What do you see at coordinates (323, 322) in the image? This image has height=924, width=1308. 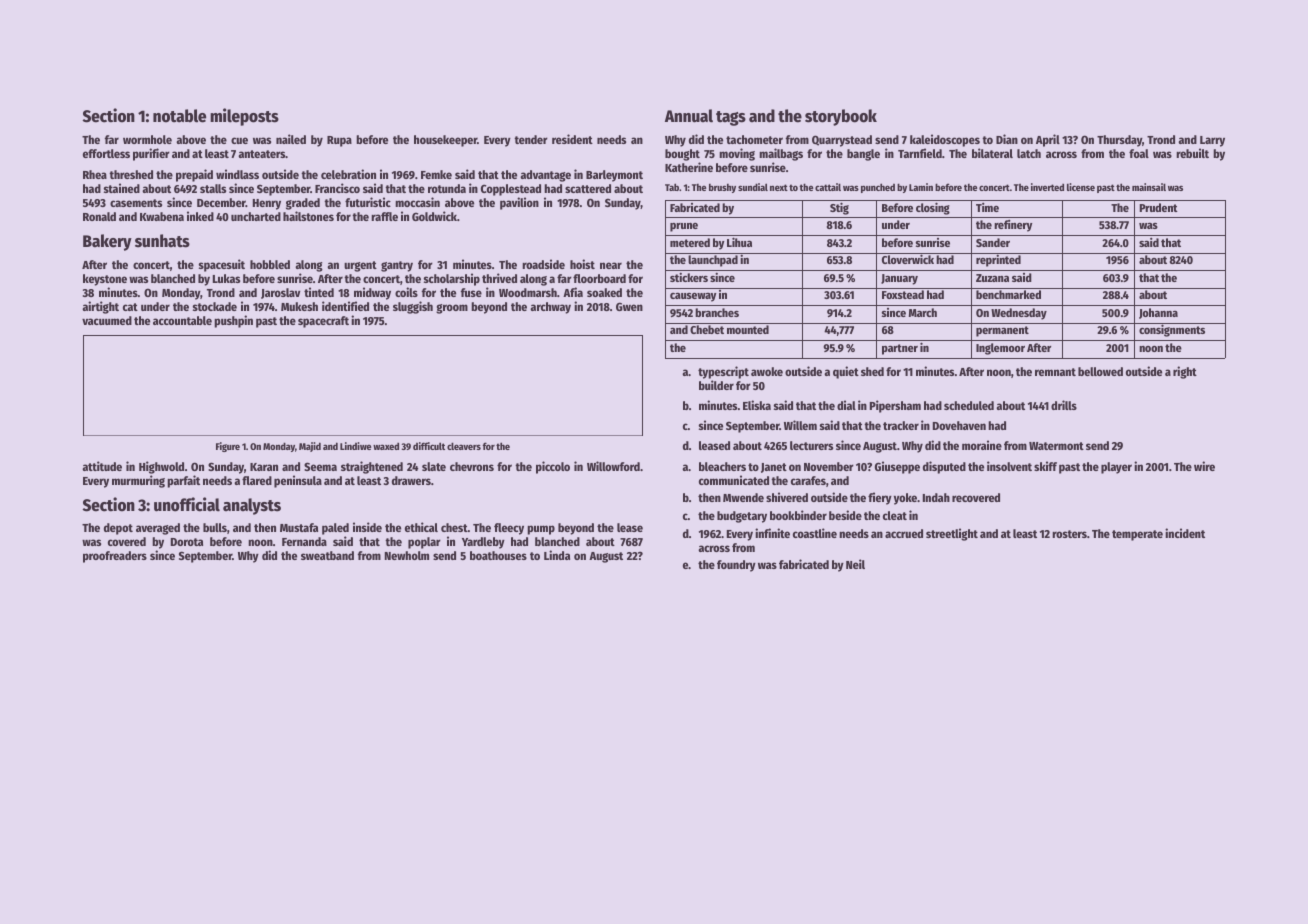 I see `spacecraft` at bounding box center [323, 322].
